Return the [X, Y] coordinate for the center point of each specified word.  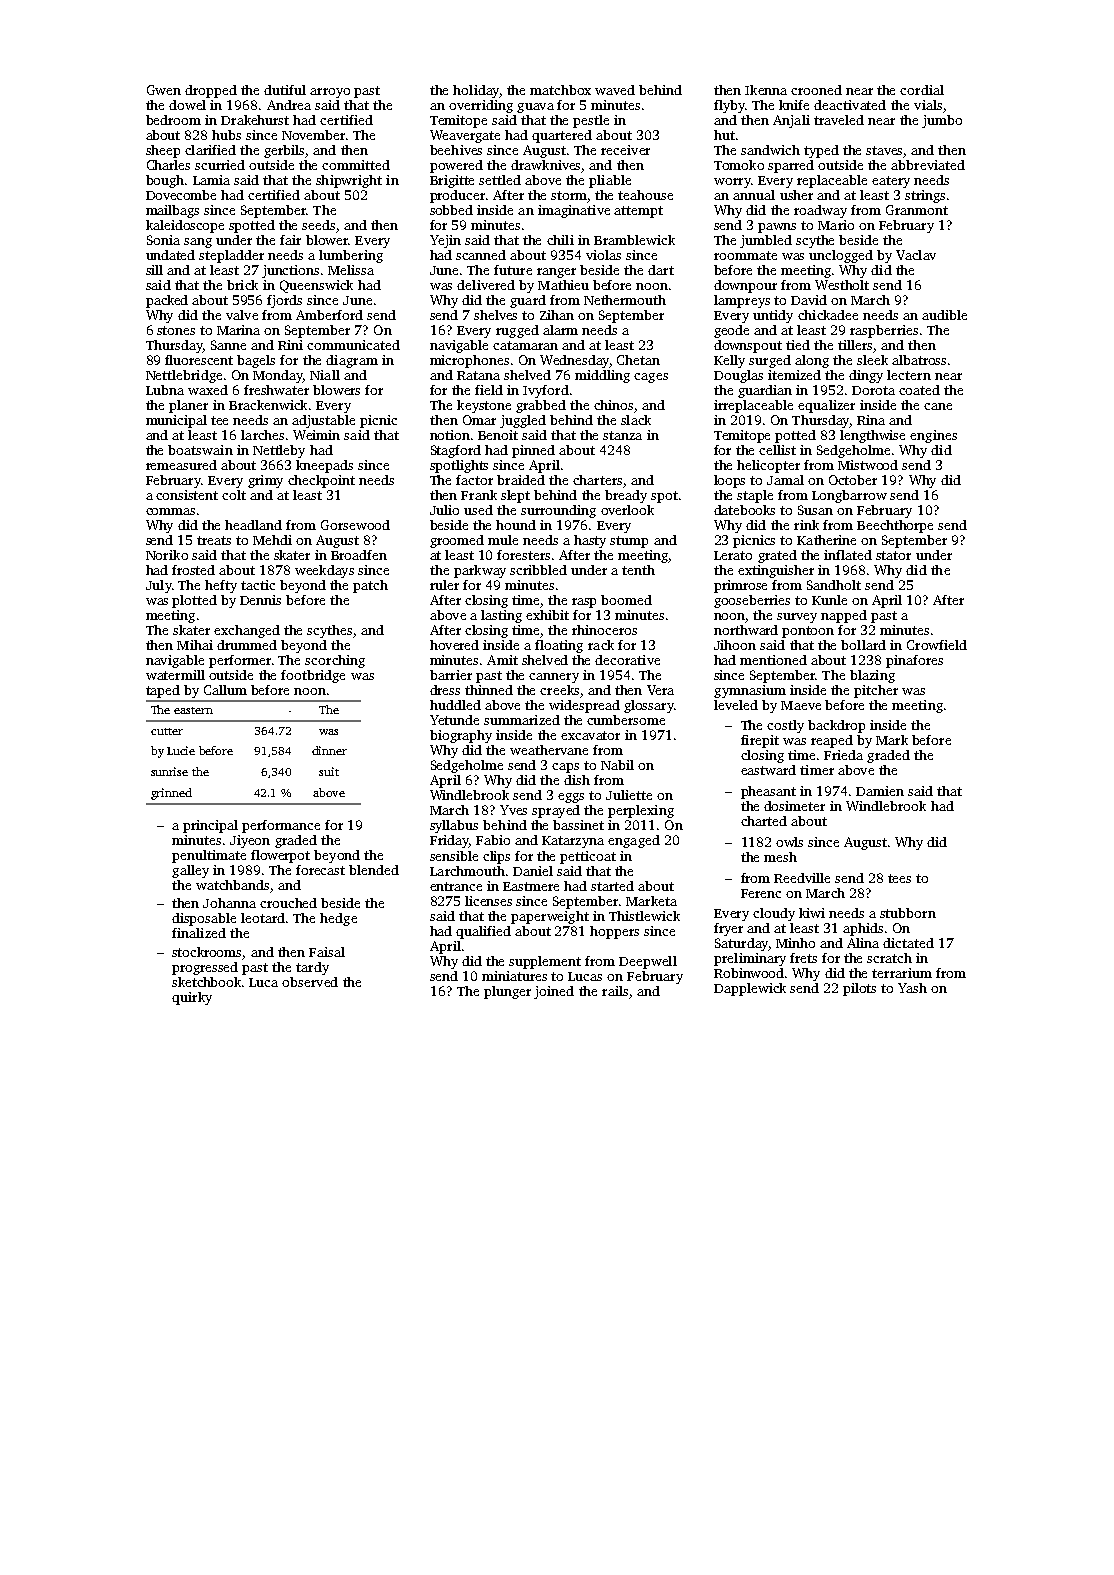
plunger [507, 992]
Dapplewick [750, 989]
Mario [836, 225]
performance [281, 826]
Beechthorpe [895, 526]
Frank [479, 495]
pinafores [914, 661]
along [812, 361]
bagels [256, 361]
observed [310, 982]
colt [234, 495]
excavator [590, 735]
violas [603, 255]
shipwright [349, 181]
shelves [495, 315]
